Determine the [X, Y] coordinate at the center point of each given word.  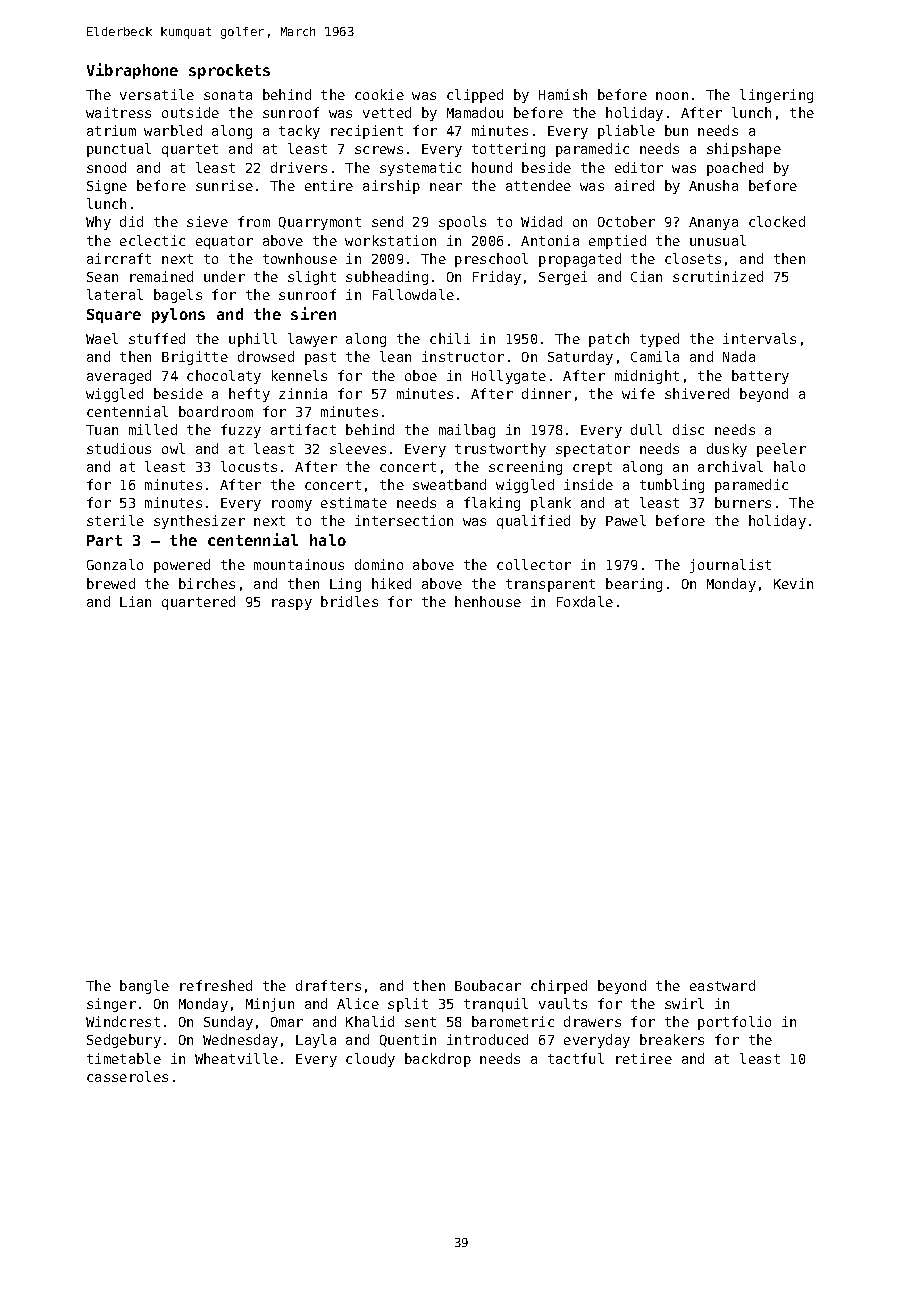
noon [672, 96]
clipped [475, 96]
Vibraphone [132, 71]
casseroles [127, 1076]
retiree [644, 1058]
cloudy [370, 1060]
